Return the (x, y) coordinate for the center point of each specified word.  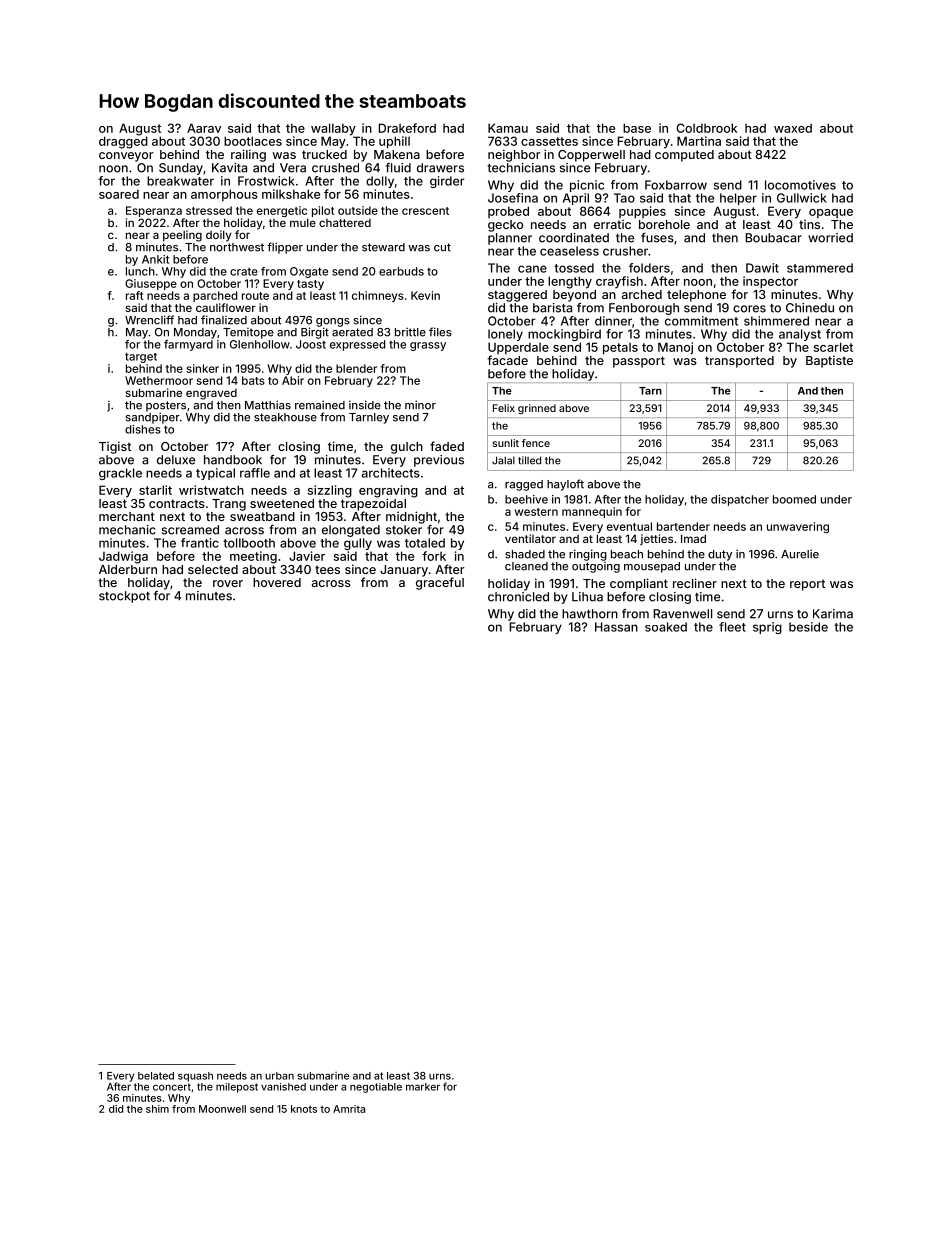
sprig (767, 628)
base (637, 128)
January (404, 571)
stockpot (124, 597)
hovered (277, 582)
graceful (440, 583)
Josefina (513, 198)
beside (808, 627)
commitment (701, 321)
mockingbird (564, 335)
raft (135, 295)
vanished (283, 1087)
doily (219, 236)
